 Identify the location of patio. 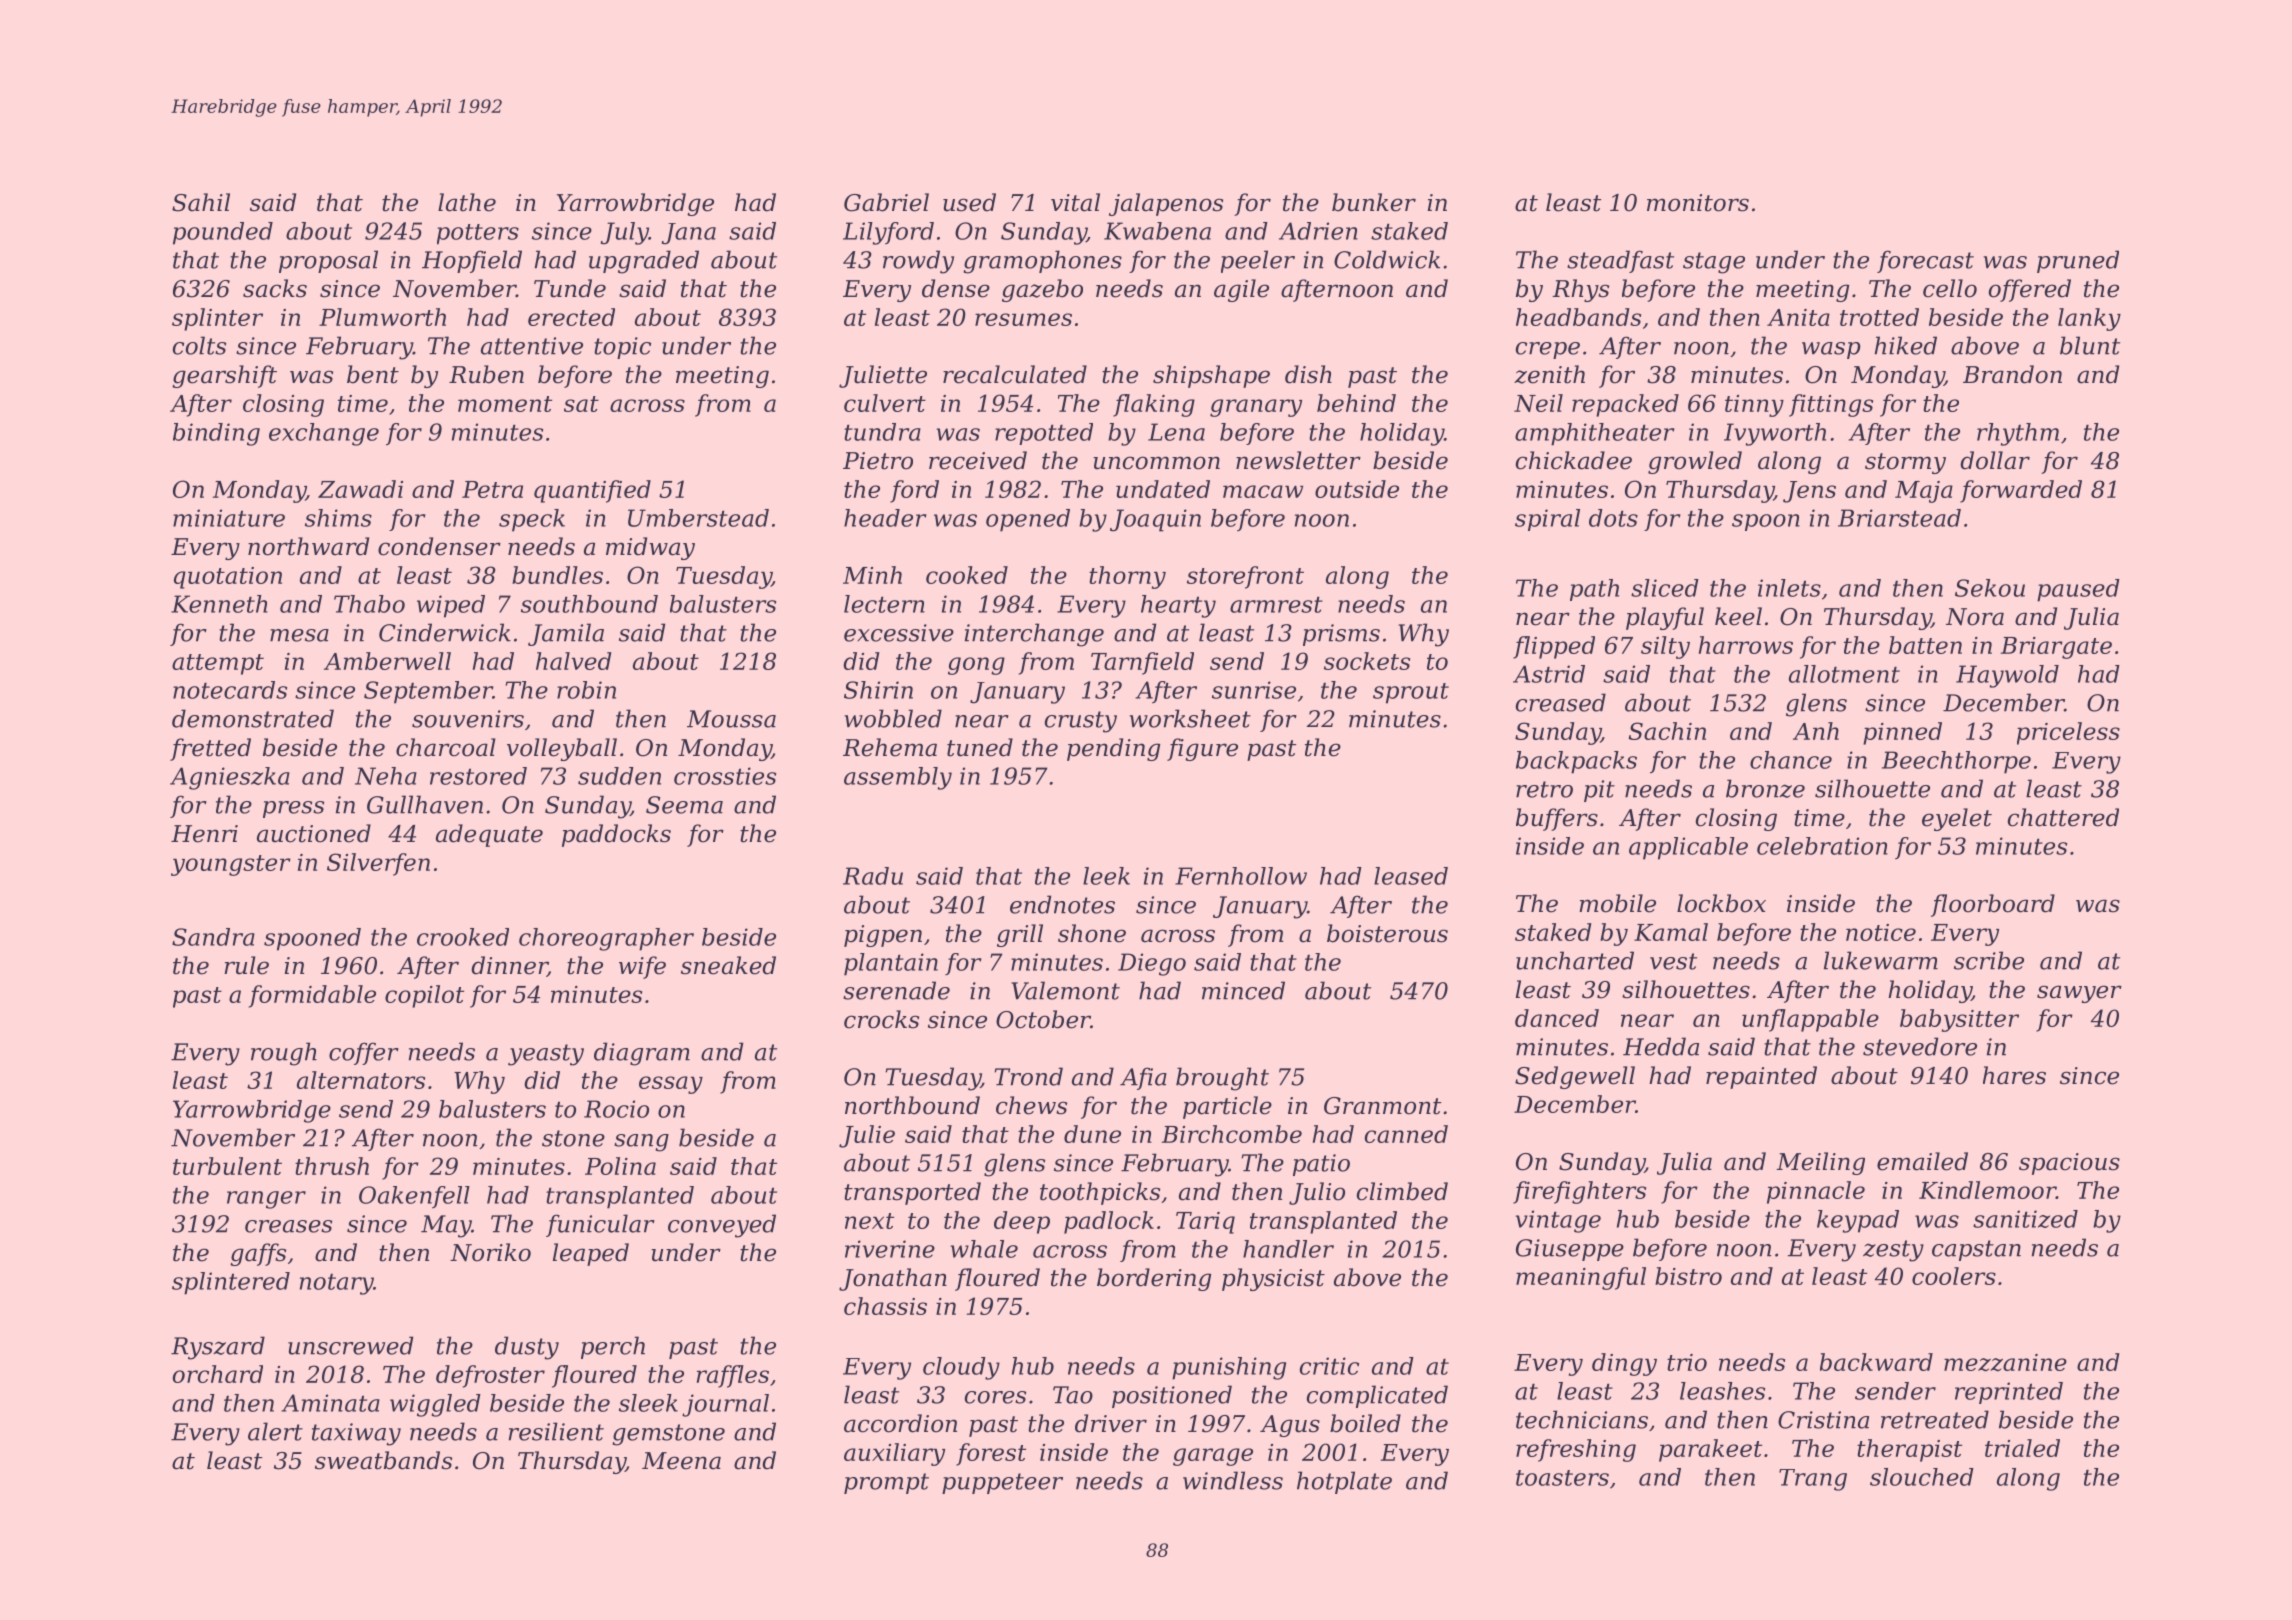
(1321, 1165).
